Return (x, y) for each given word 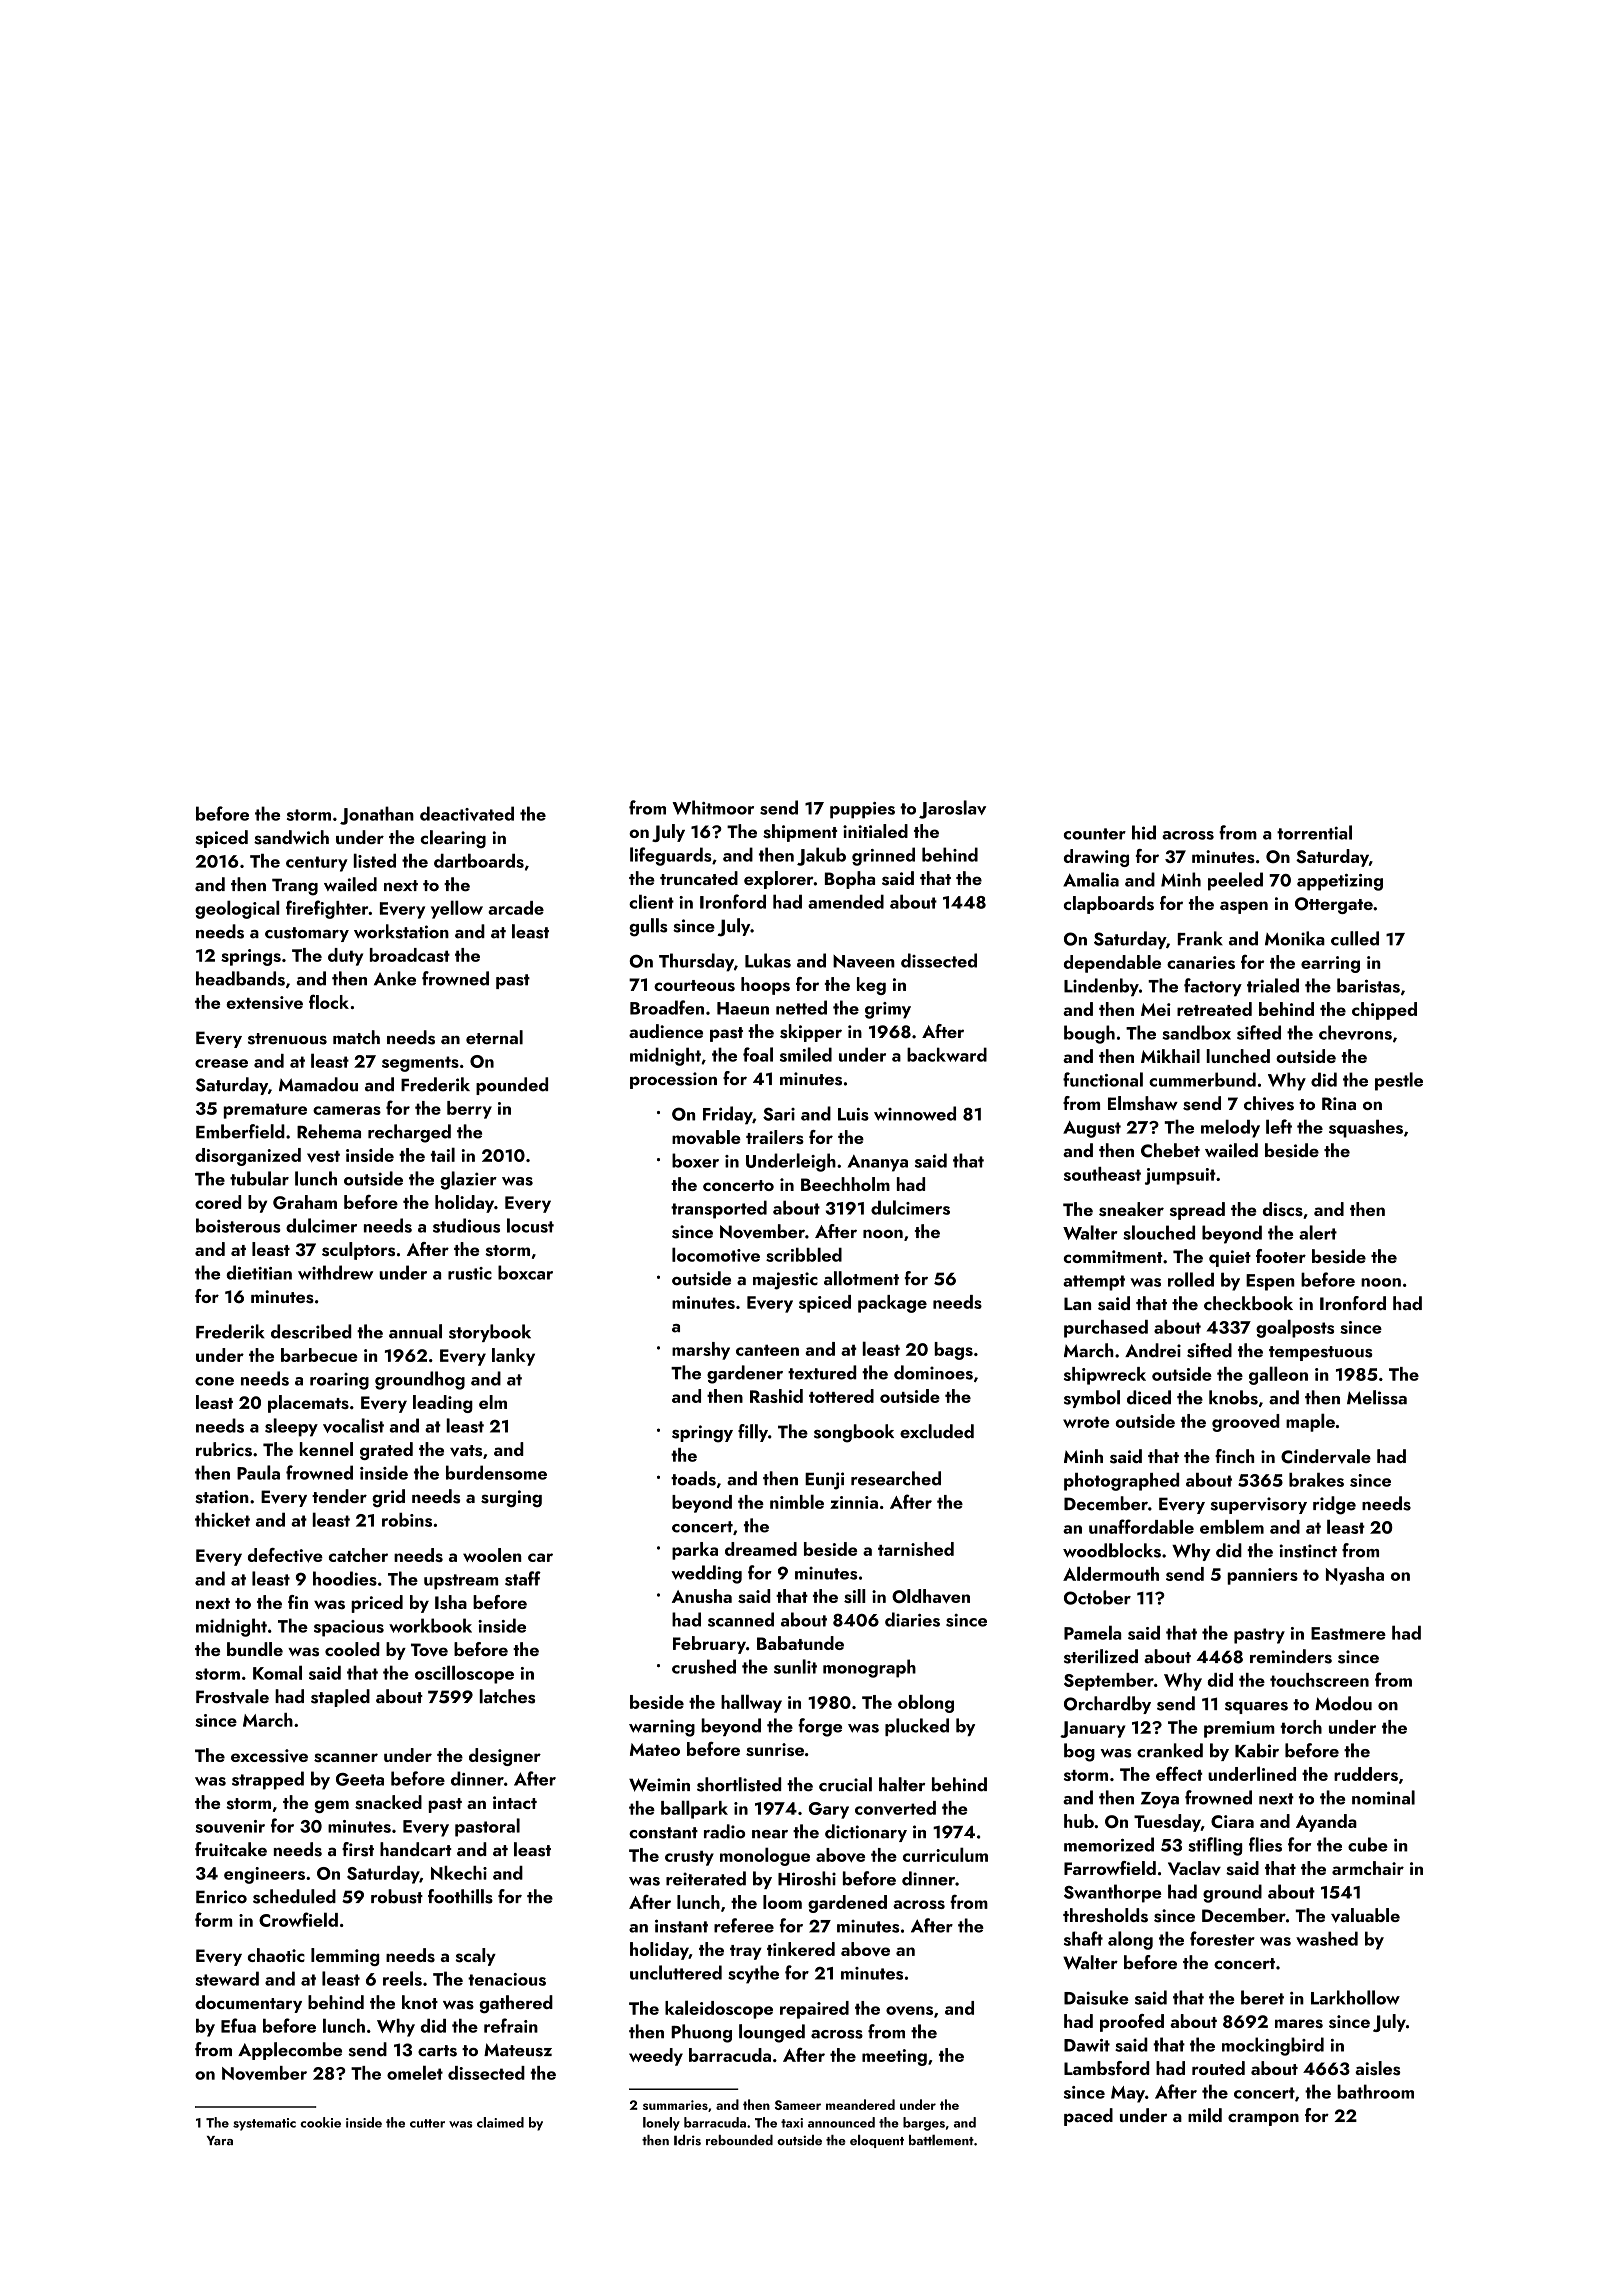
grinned (883, 856)
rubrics (224, 1449)
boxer (695, 1160)
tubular (259, 1178)
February (709, 1645)
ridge (1334, 1505)
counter (1095, 834)
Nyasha (1355, 1576)
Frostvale (232, 1696)
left (1279, 1126)
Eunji (824, 1481)
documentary (248, 2004)
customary (307, 934)
